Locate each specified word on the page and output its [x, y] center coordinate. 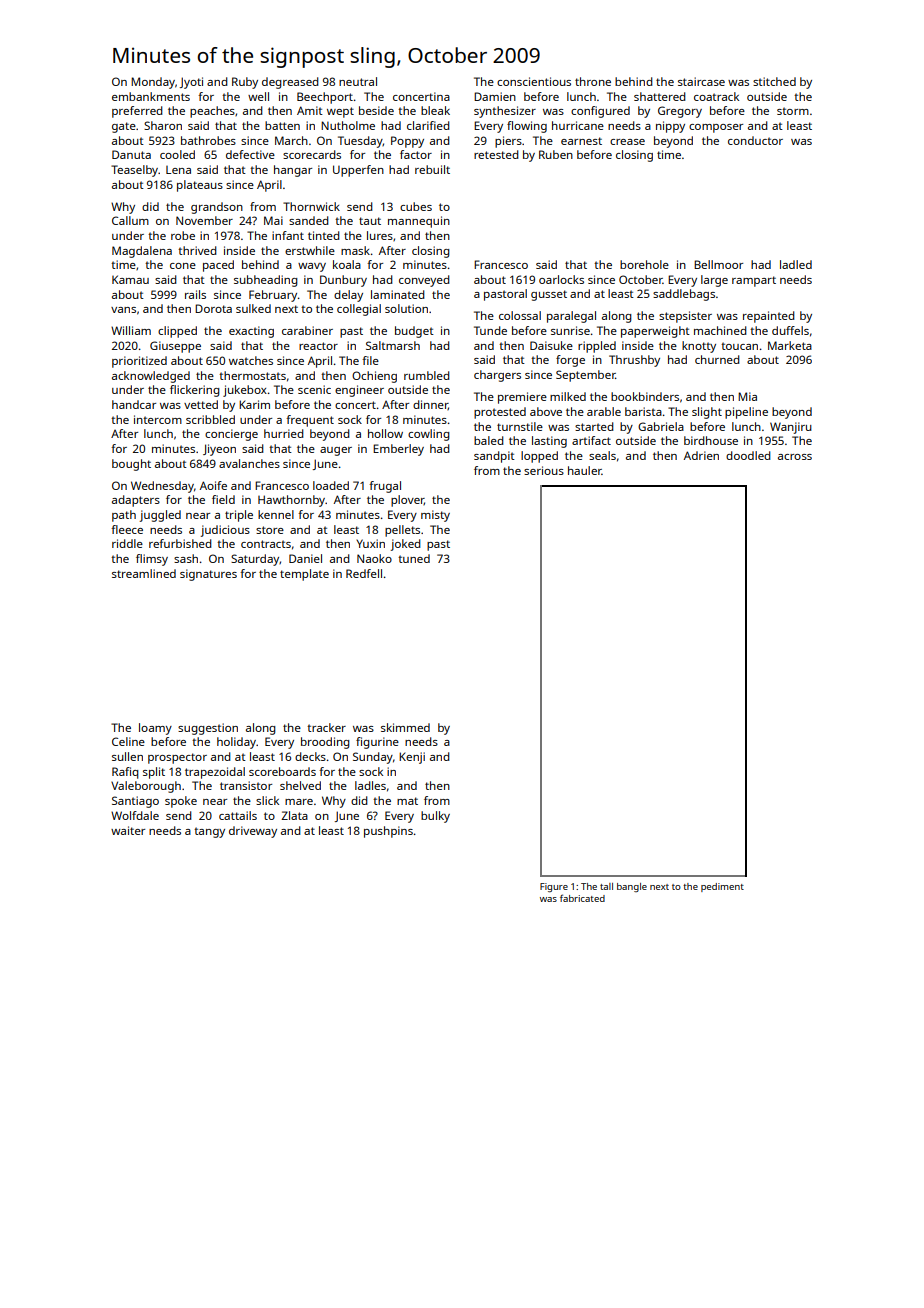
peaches [212, 112]
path [124, 516]
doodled [748, 455]
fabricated [582, 898]
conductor [755, 140]
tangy [209, 832]
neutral [358, 81]
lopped [539, 457]
